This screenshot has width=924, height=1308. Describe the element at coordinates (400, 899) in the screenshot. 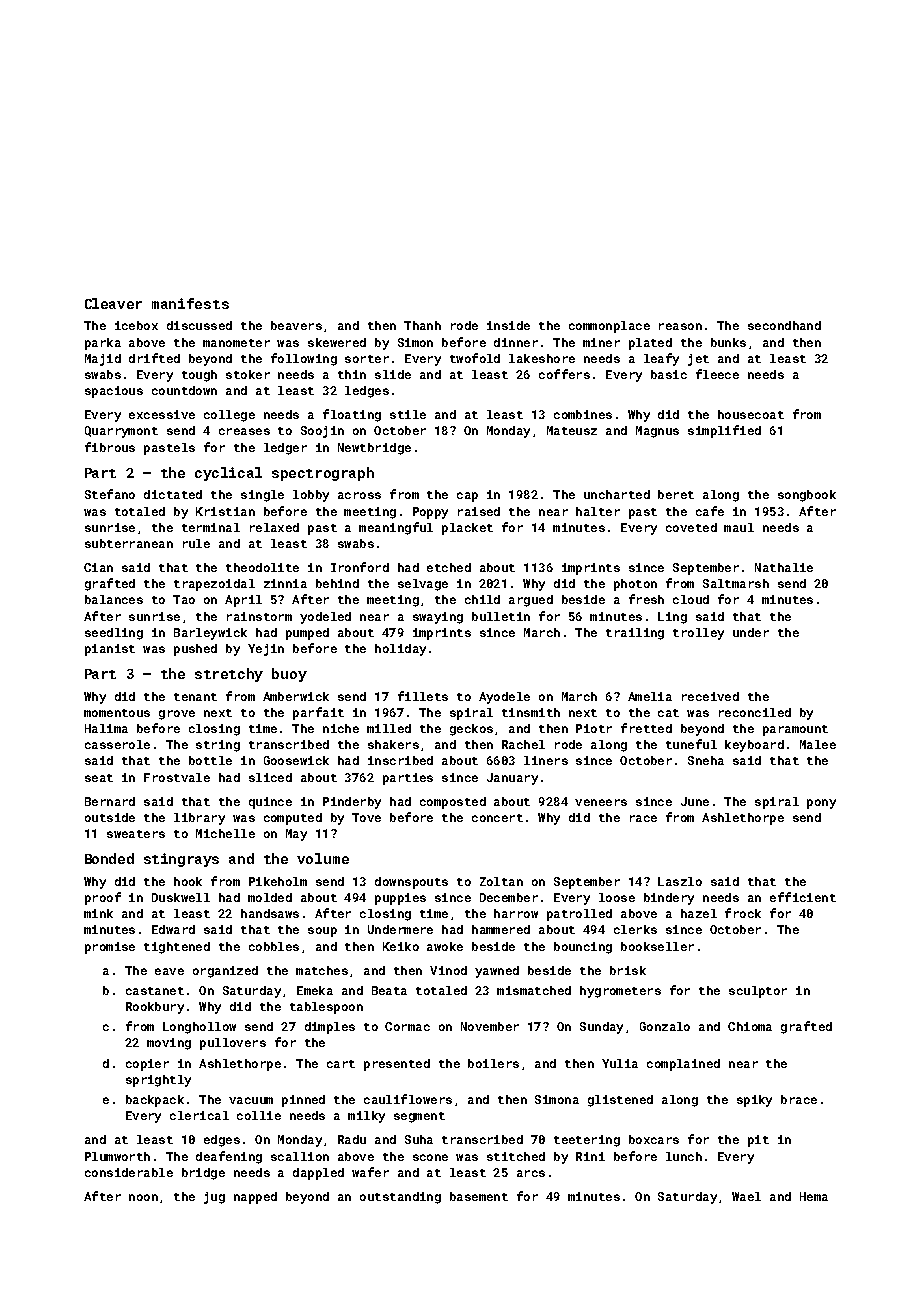

I see `puppies` at that location.
